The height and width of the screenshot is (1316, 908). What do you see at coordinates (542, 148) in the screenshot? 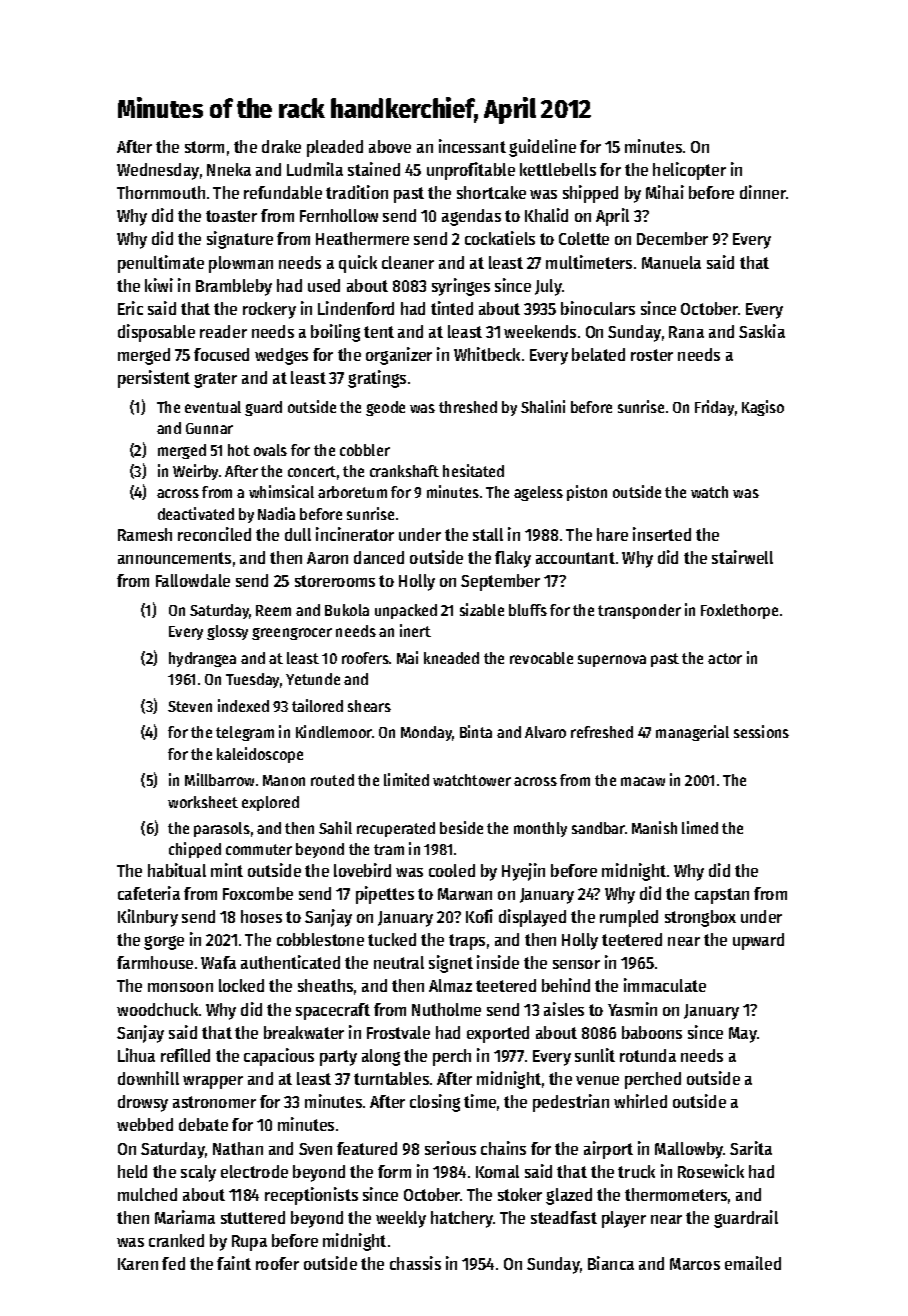
I see `guideline` at bounding box center [542, 148].
